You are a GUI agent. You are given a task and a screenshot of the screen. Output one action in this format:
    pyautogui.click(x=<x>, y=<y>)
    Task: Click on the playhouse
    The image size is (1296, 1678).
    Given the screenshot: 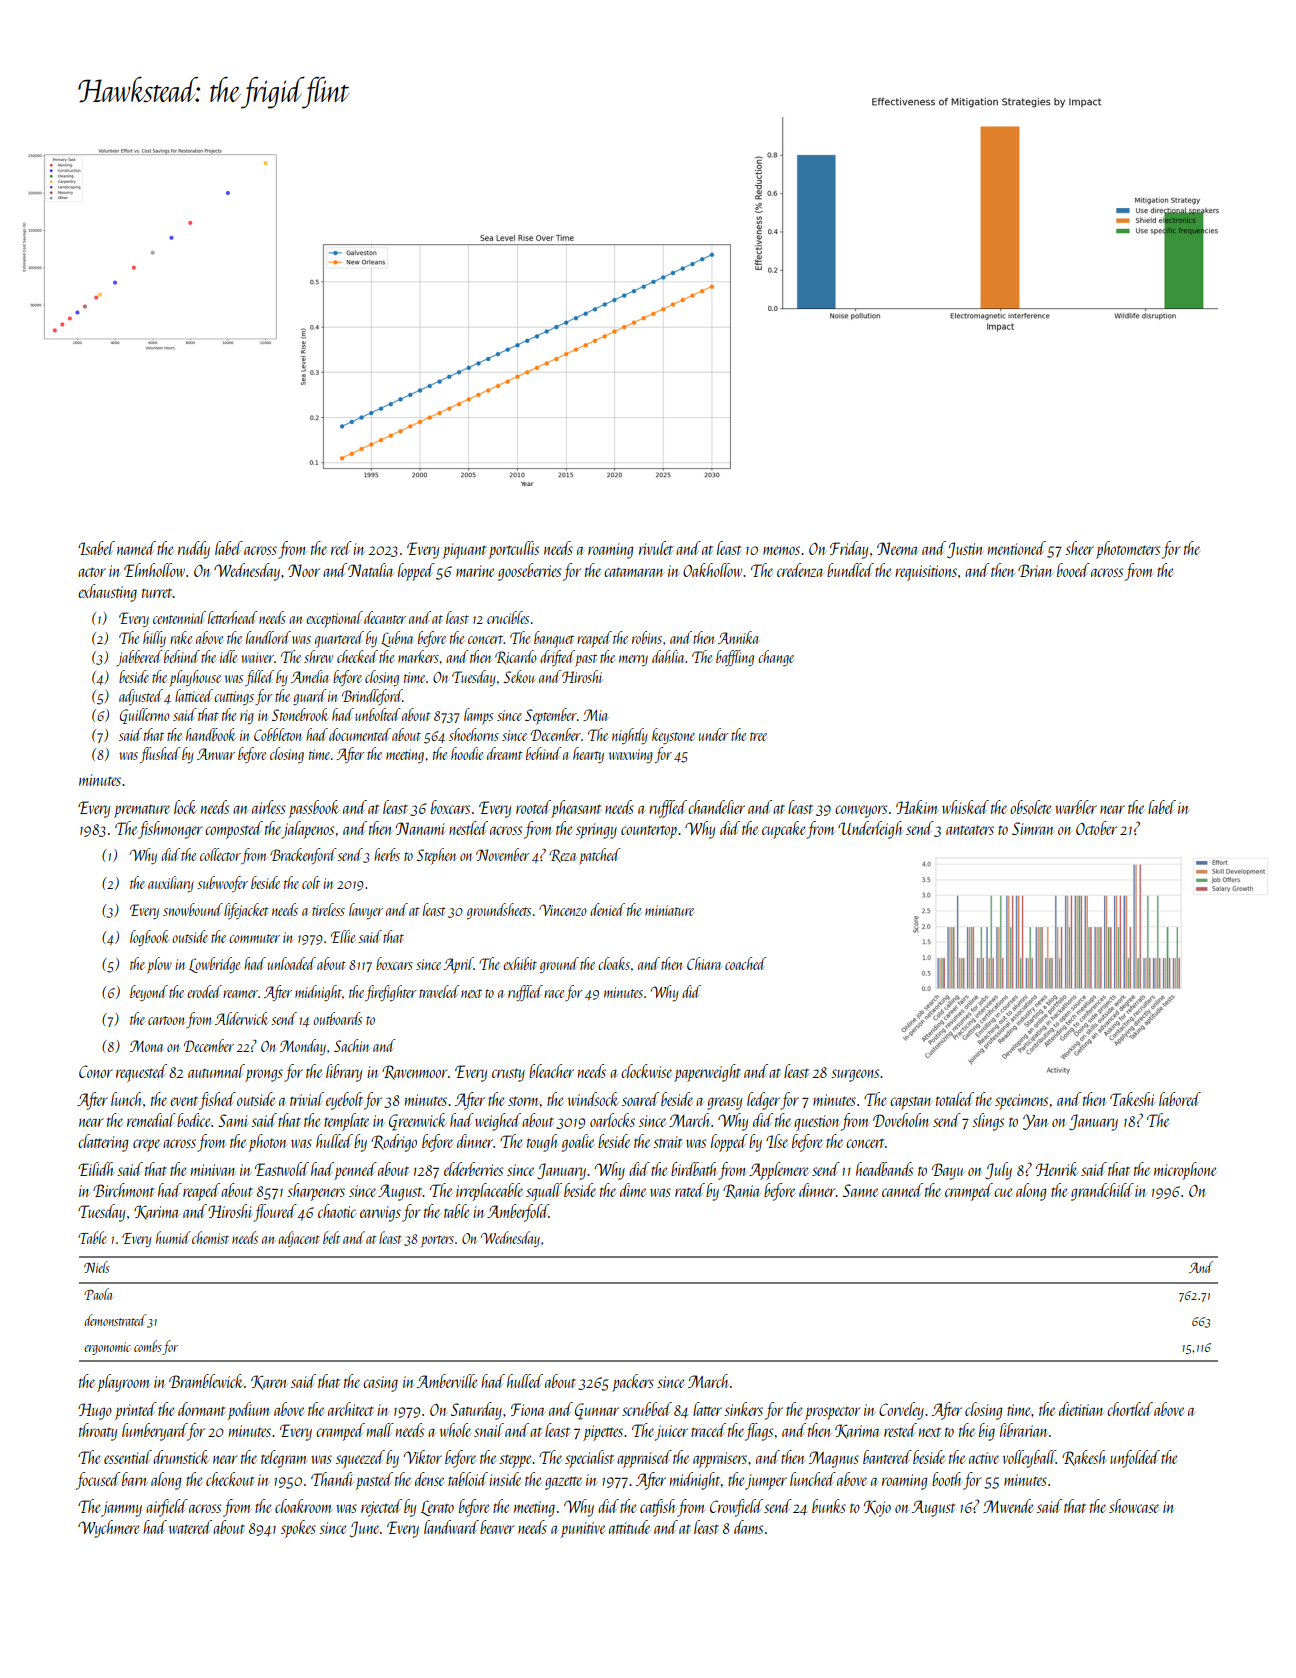 What is the action you would take?
    pyautogui.click(x=195, y=678)
